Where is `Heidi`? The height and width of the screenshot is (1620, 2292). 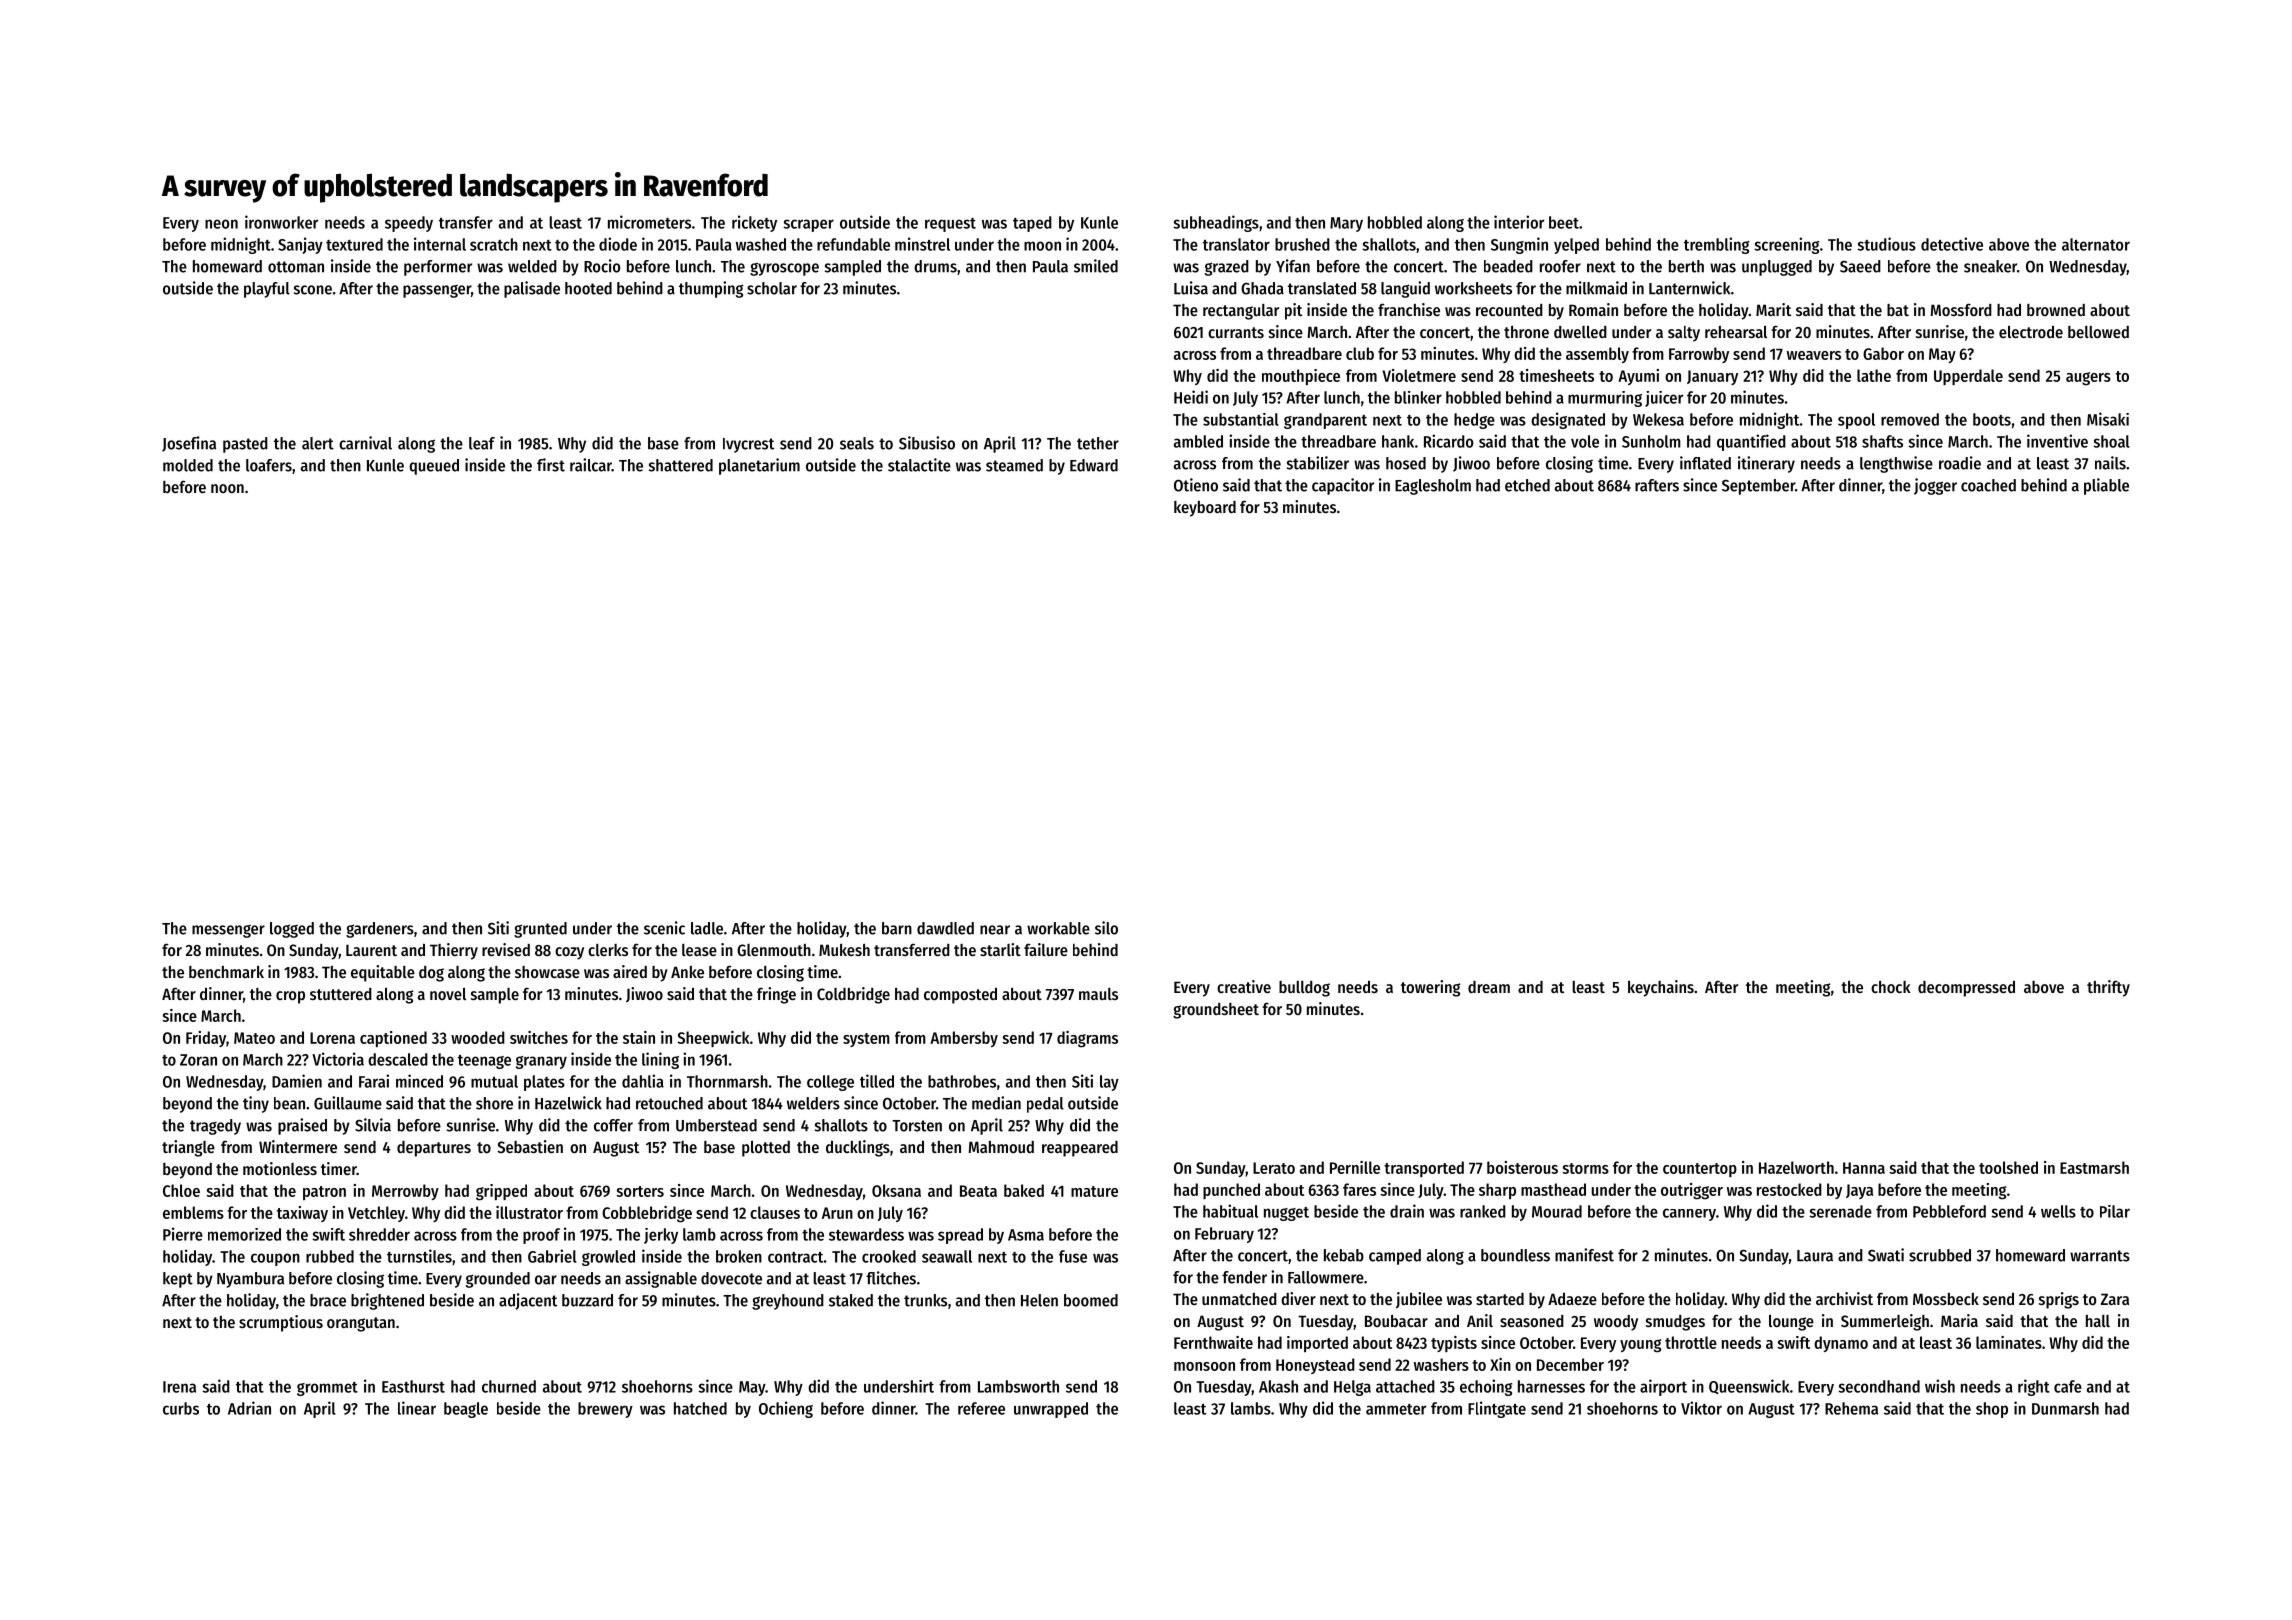
Heidi is located at coordinates (1191, 397).
